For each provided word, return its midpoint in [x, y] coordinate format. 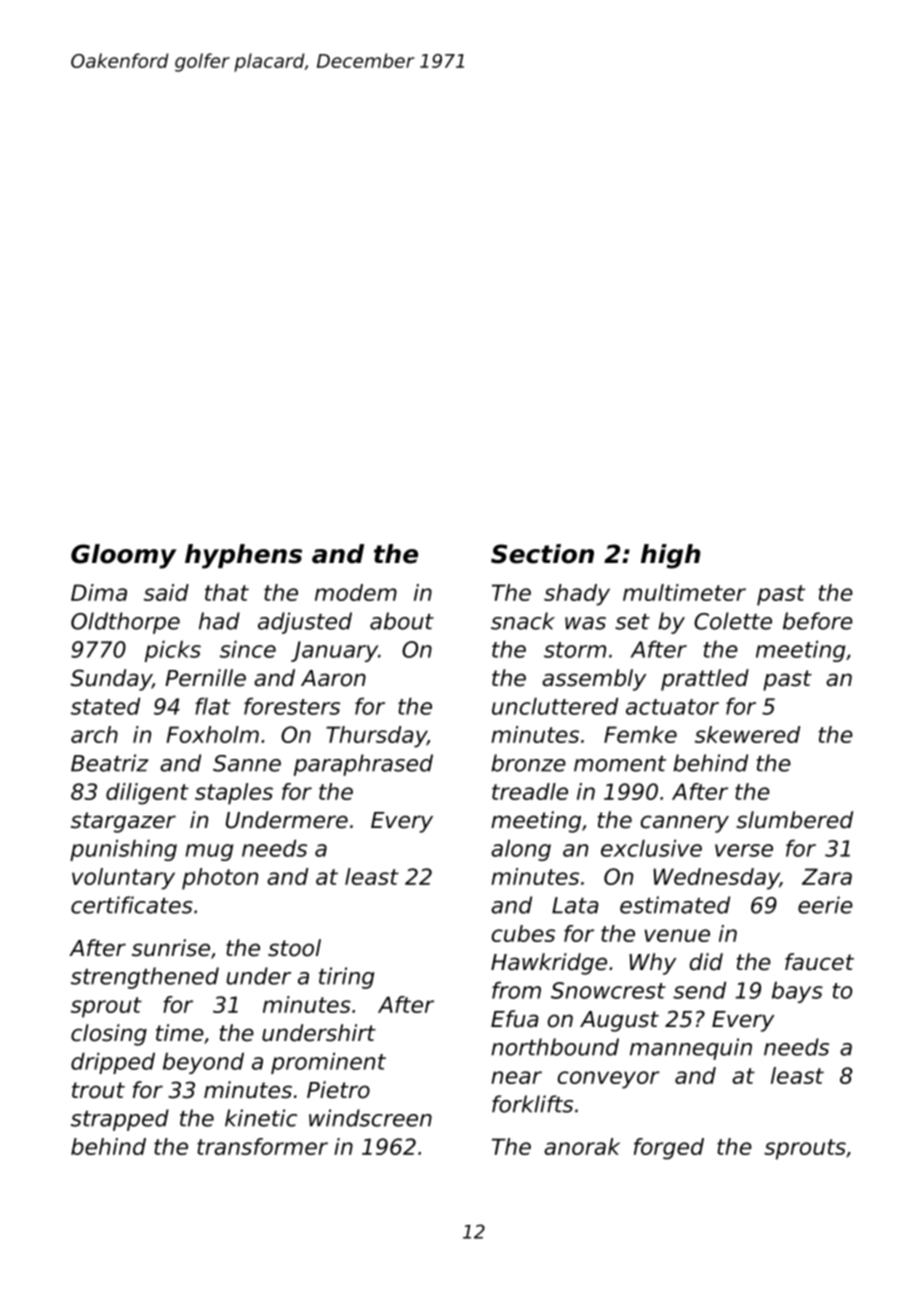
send [699, 990]
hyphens [243, 556]
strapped [120, 1120]
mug [209, 852]
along [521, 850]
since [248, 649]
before [818, 621]
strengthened [145, 978]
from [516, 990]
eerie [825, 905]
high [671, 556]
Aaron [333, 678]
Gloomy [124, 556]
